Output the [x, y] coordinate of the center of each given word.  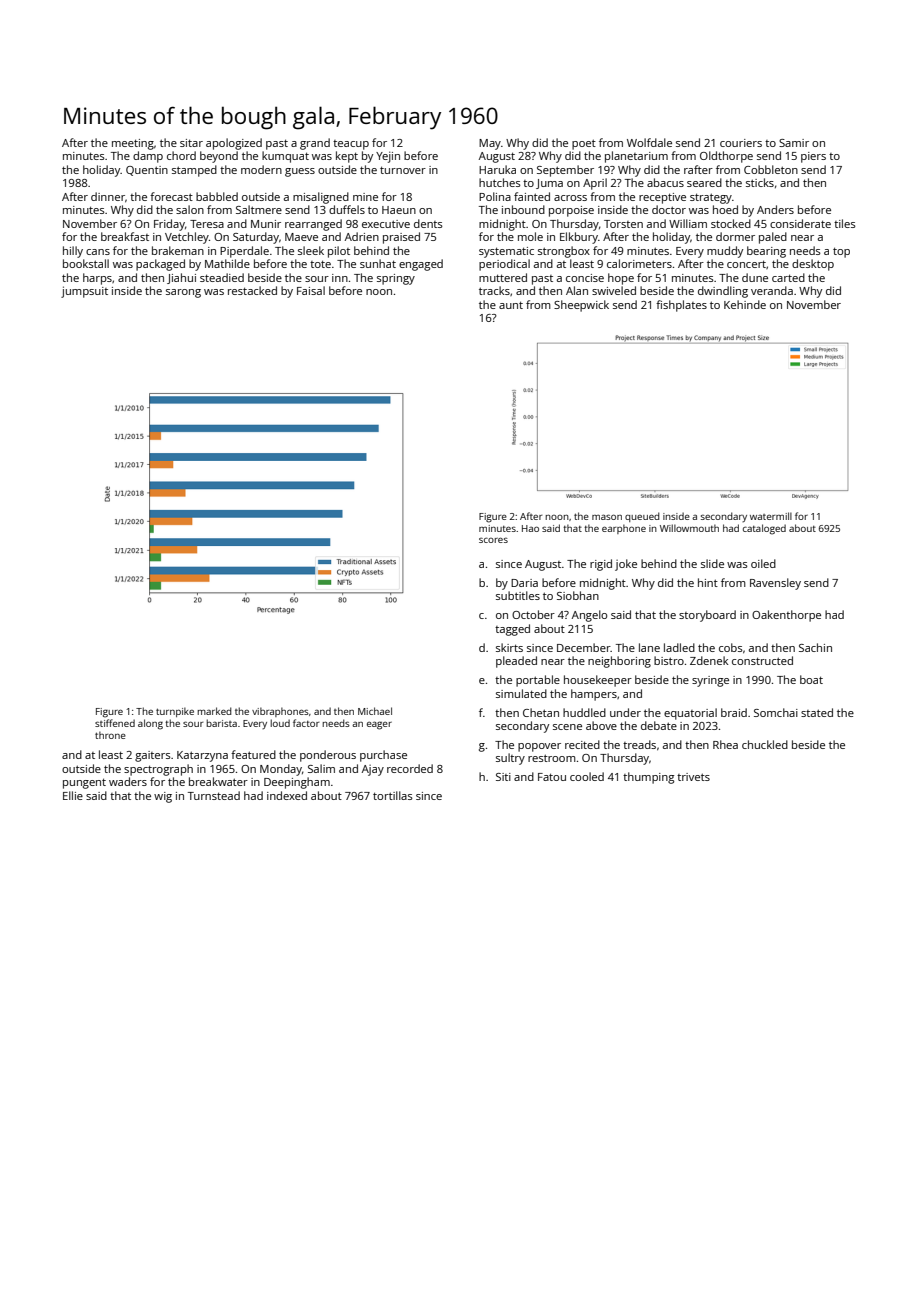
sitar [191, 143]
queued [642, 517]
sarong [183, 293]
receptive [662, 198]
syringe [710, 681]
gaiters [153, 756]
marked [214, 711]
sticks [760, 182]
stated [817, 712]
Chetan [541, 712]
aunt [511, 305]
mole [530, 236]
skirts [509, 647]
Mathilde [227, 263]
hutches [500, 182]
